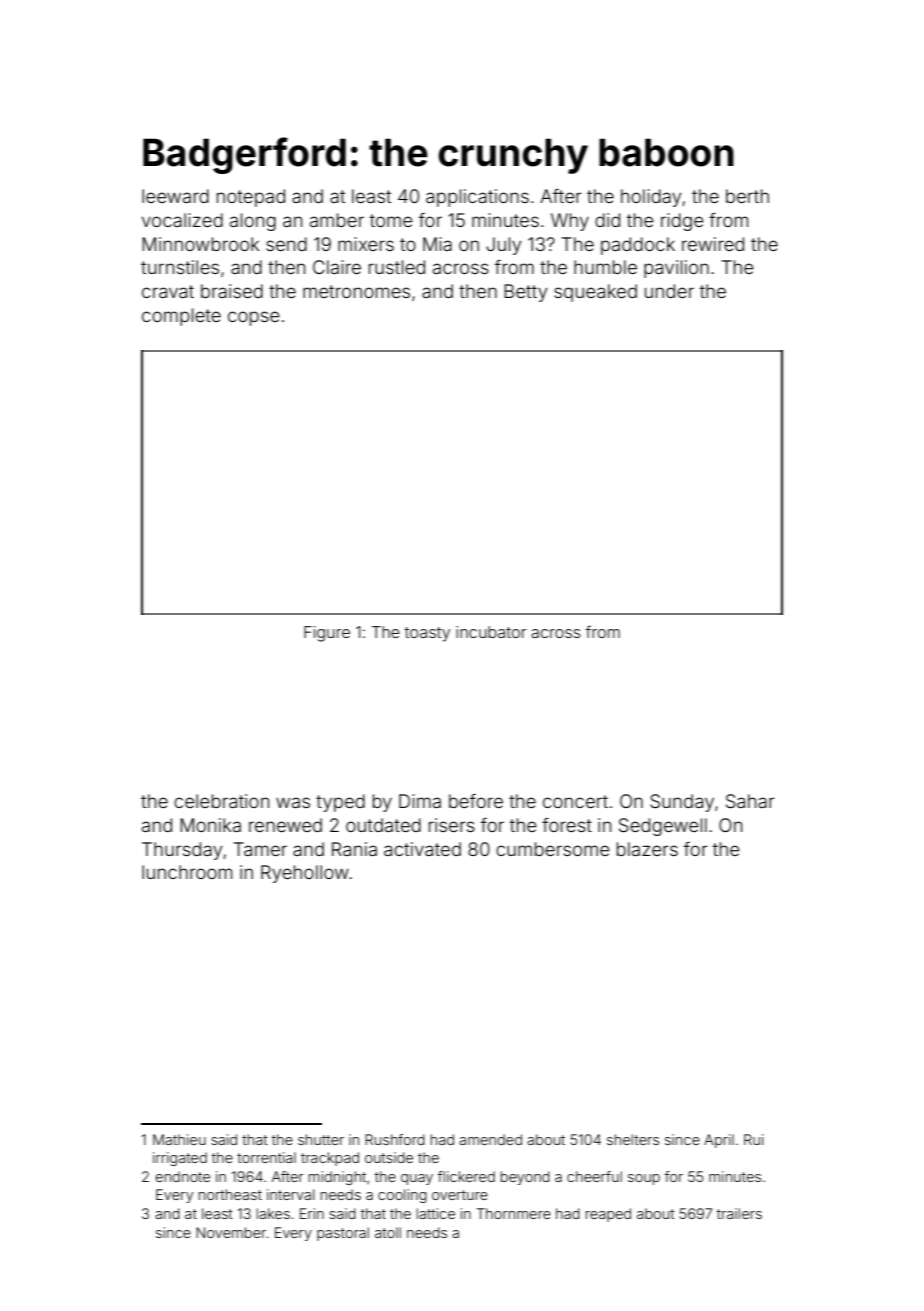 The image size is (924, 1311). Describe the element at coordinates (312, 1213) in the screenshot. I see `Erin` at that location.
